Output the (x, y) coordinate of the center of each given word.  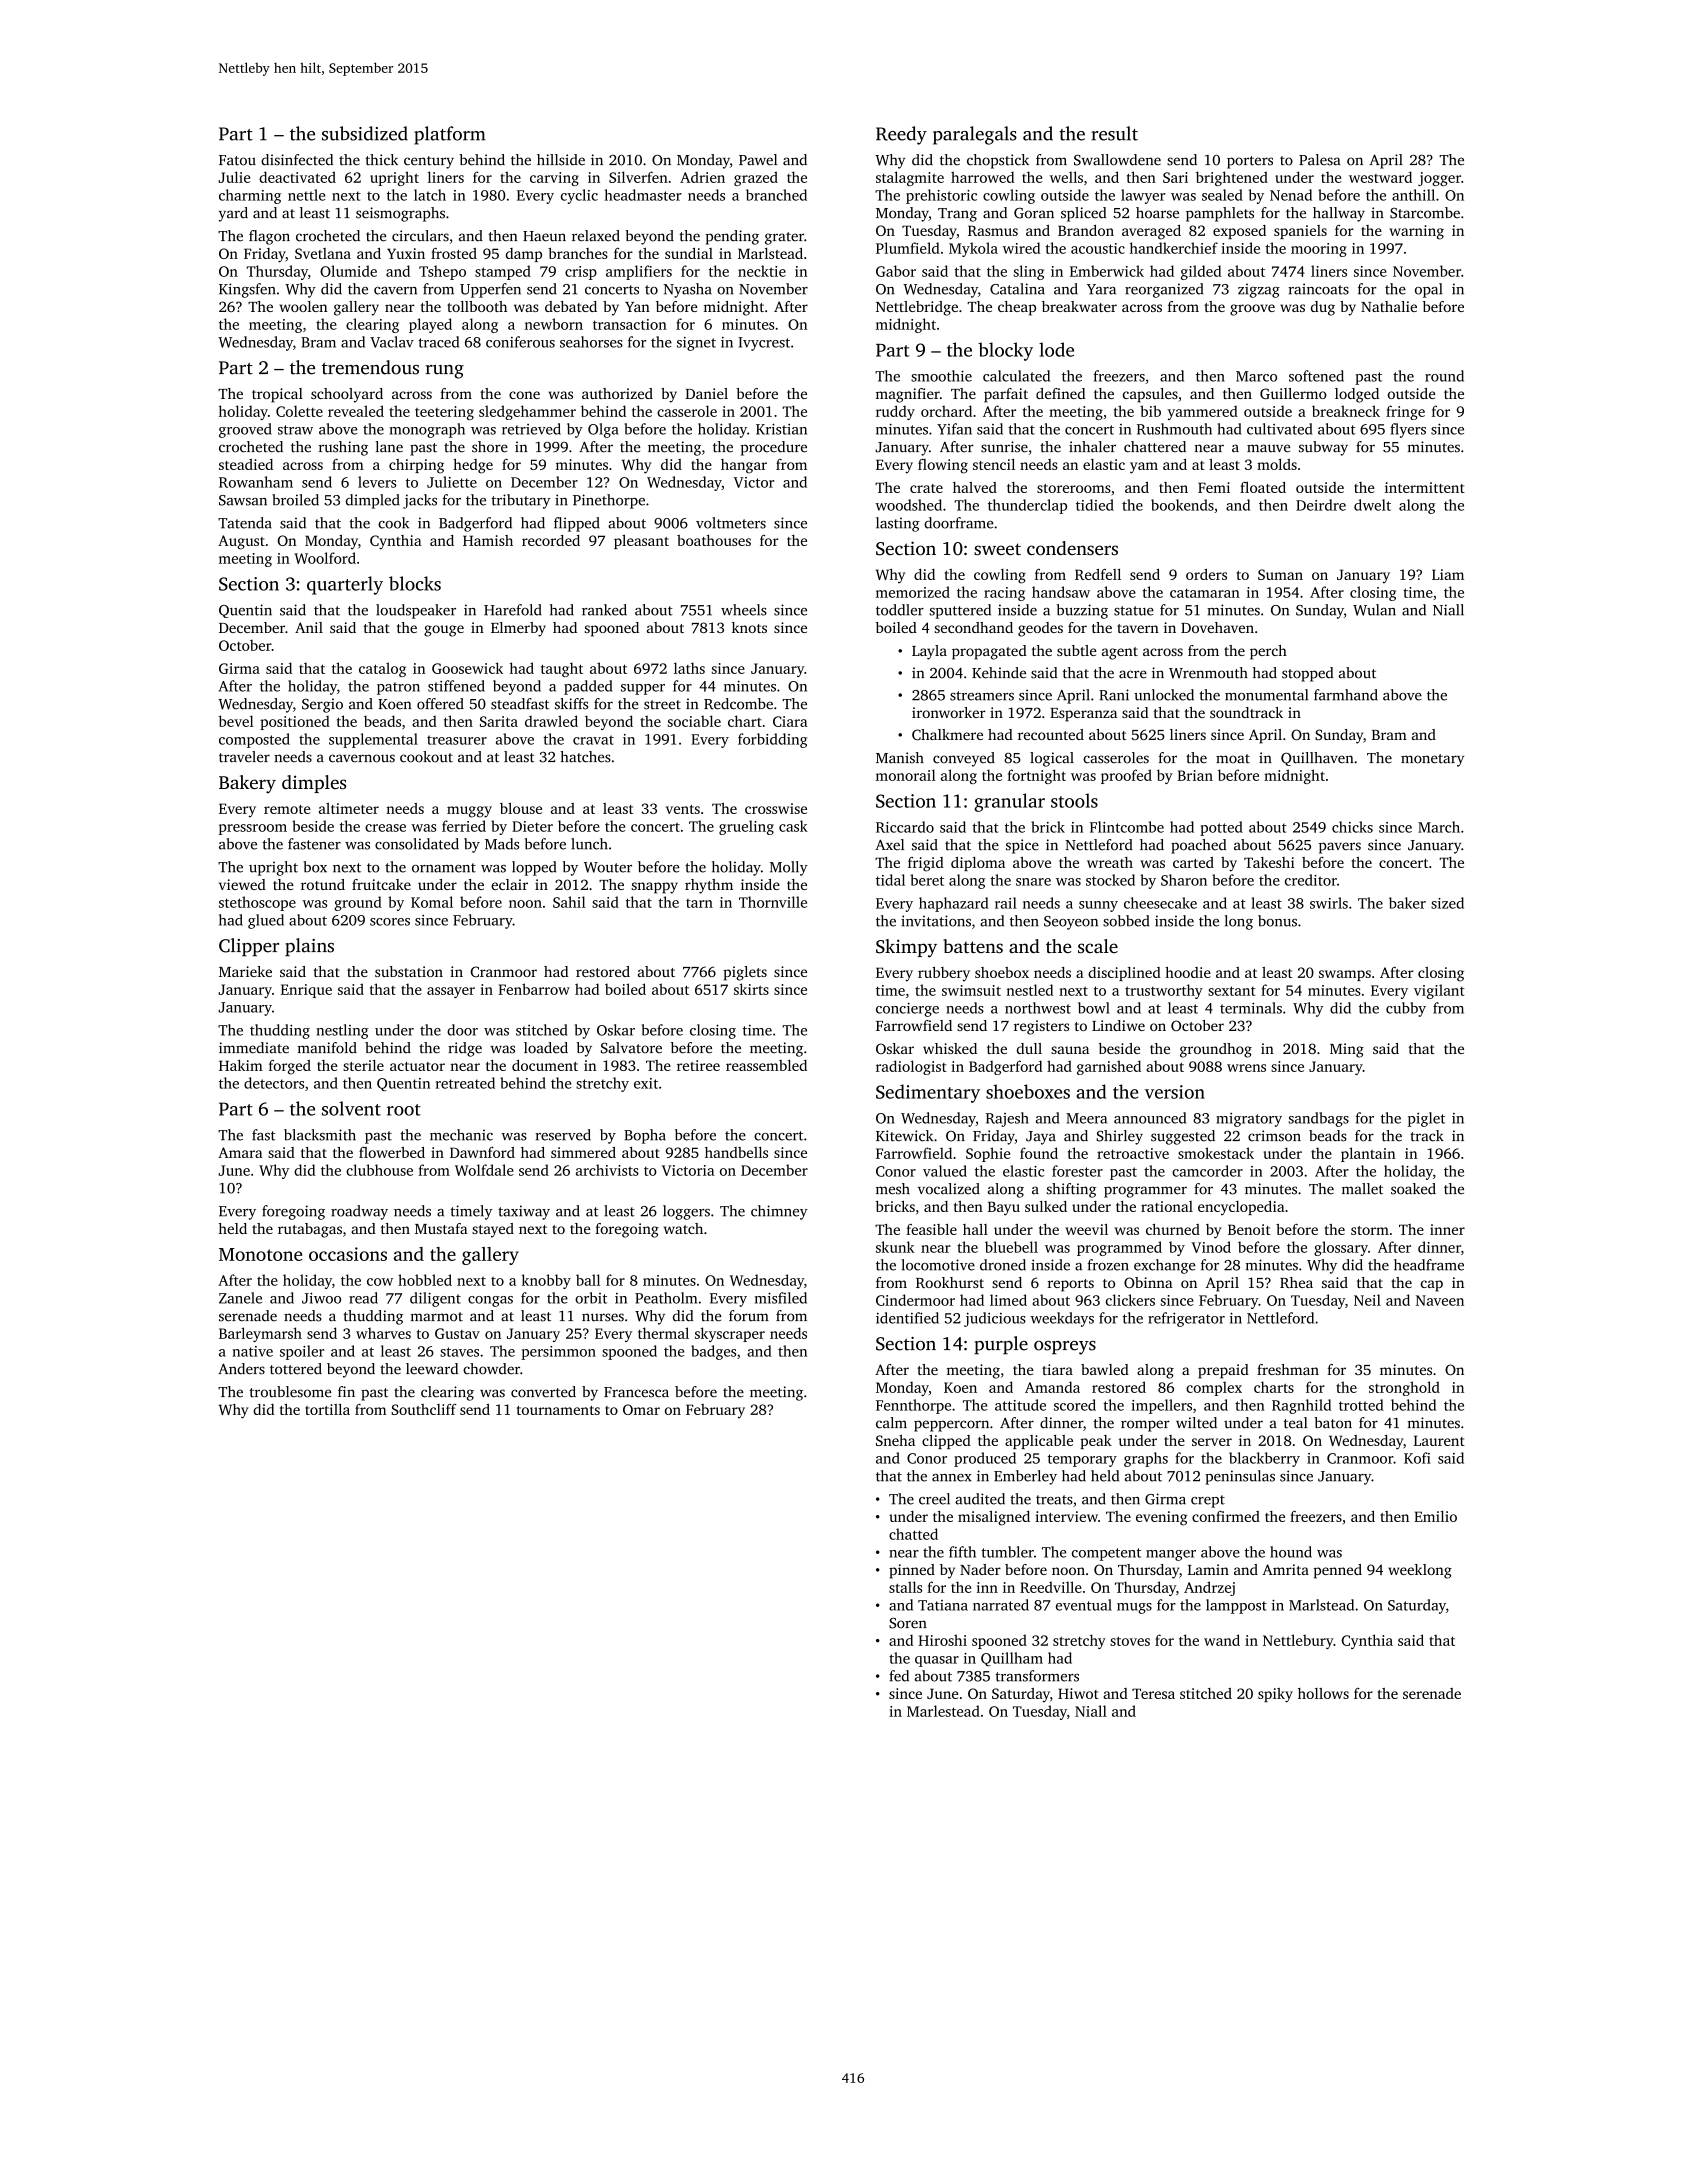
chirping (416, 466)
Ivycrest (764, 344)
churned (1173, 1229)
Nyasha (688, 290)
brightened (1232, 178)
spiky (1275, 1695)
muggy (469, 812)
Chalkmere (947, 734)
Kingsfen (247, 290)
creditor (1311, 880)
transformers (1037, 1676)
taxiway (524, 1212)
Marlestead (943, 1711)
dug (1323, 308)
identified (907, 1318)
